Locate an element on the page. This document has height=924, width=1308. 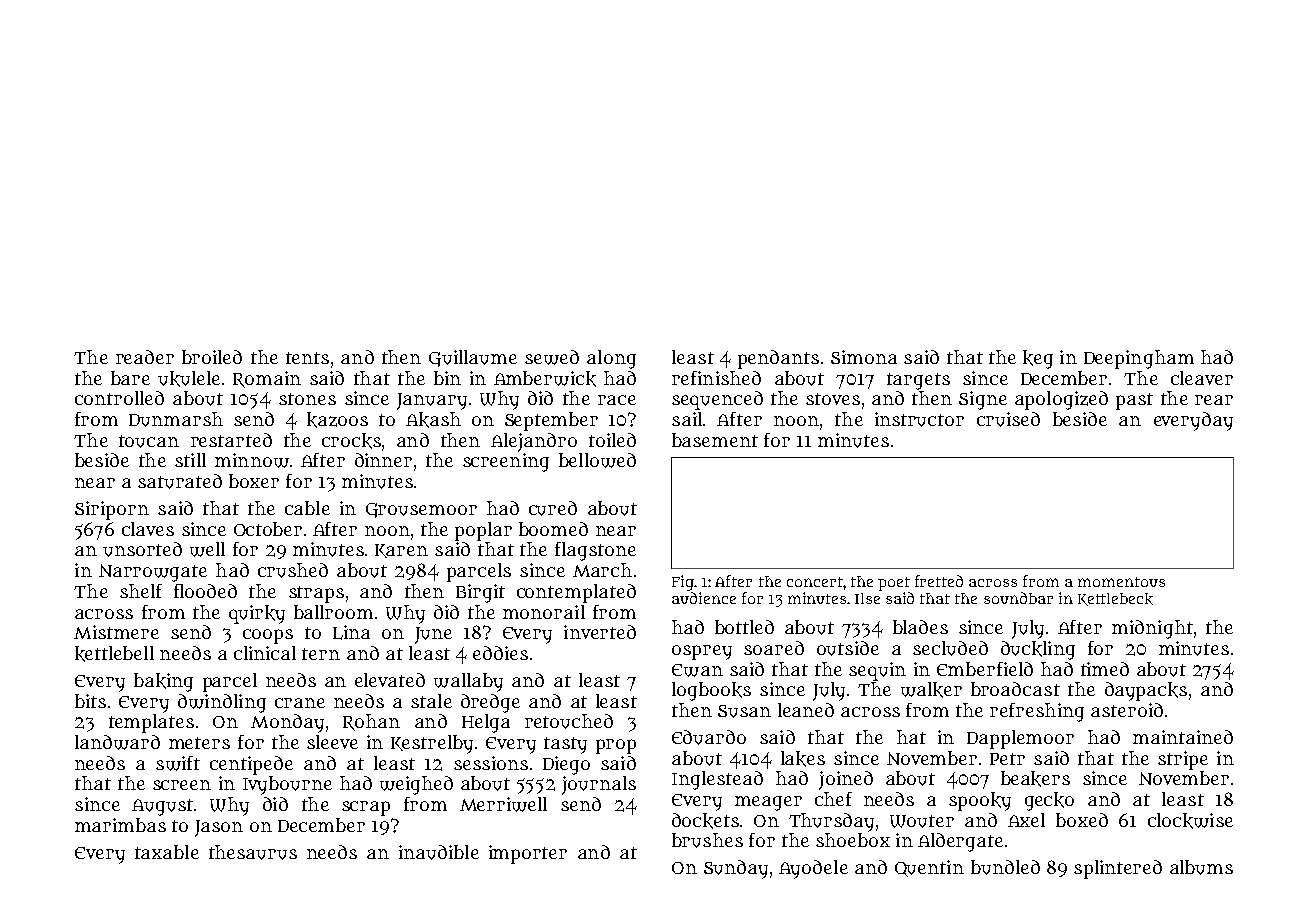
Karen is located at coordinates (401, 551).
